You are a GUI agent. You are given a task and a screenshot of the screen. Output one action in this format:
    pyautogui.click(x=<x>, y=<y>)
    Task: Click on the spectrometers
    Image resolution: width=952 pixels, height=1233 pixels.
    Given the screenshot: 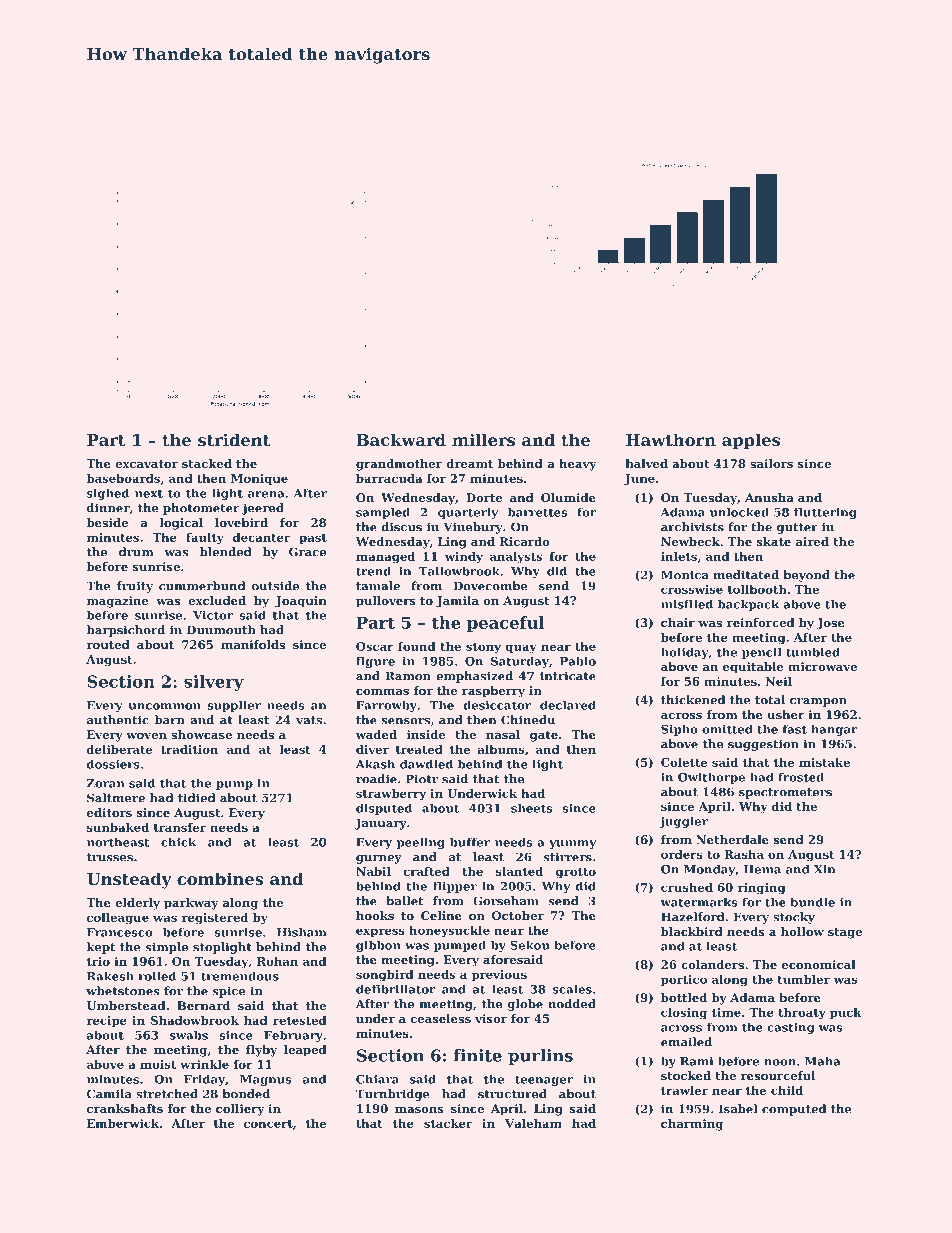 What is the action you would take?
    pyautogui.click(x=785, y=793)
